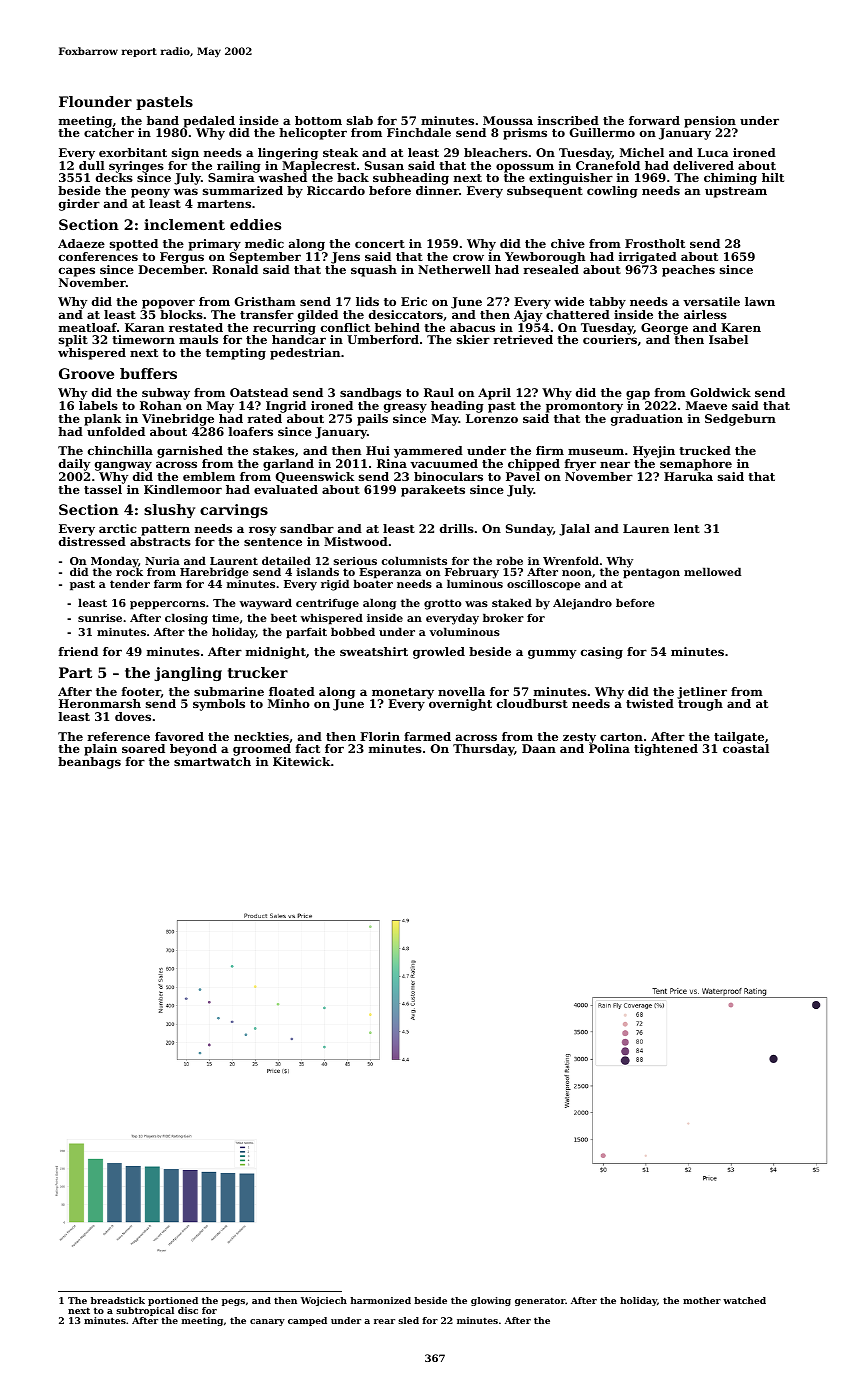 This screenshot has width=849, height=1400. I want to click on catcher, so click(109, 132).
